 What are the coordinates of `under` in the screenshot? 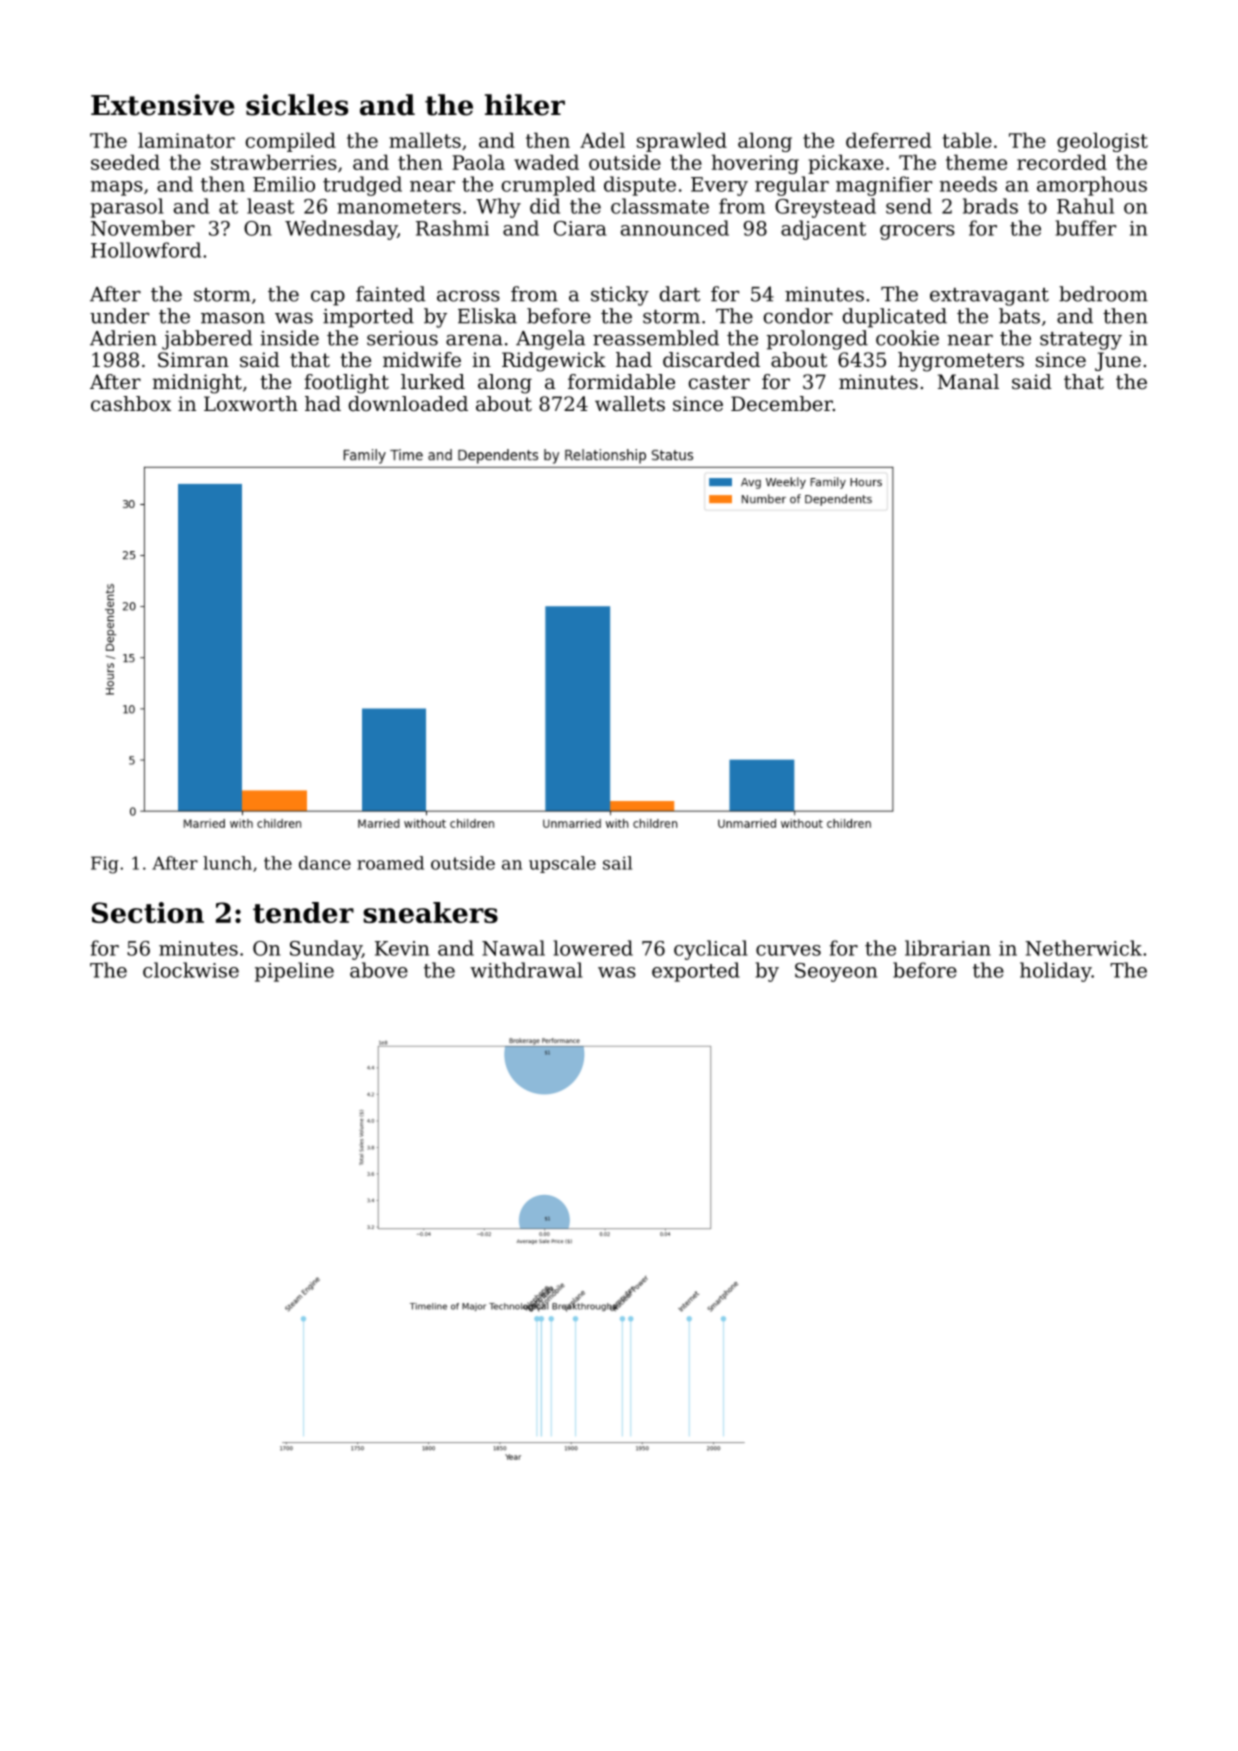 It's located at (119, 316).
